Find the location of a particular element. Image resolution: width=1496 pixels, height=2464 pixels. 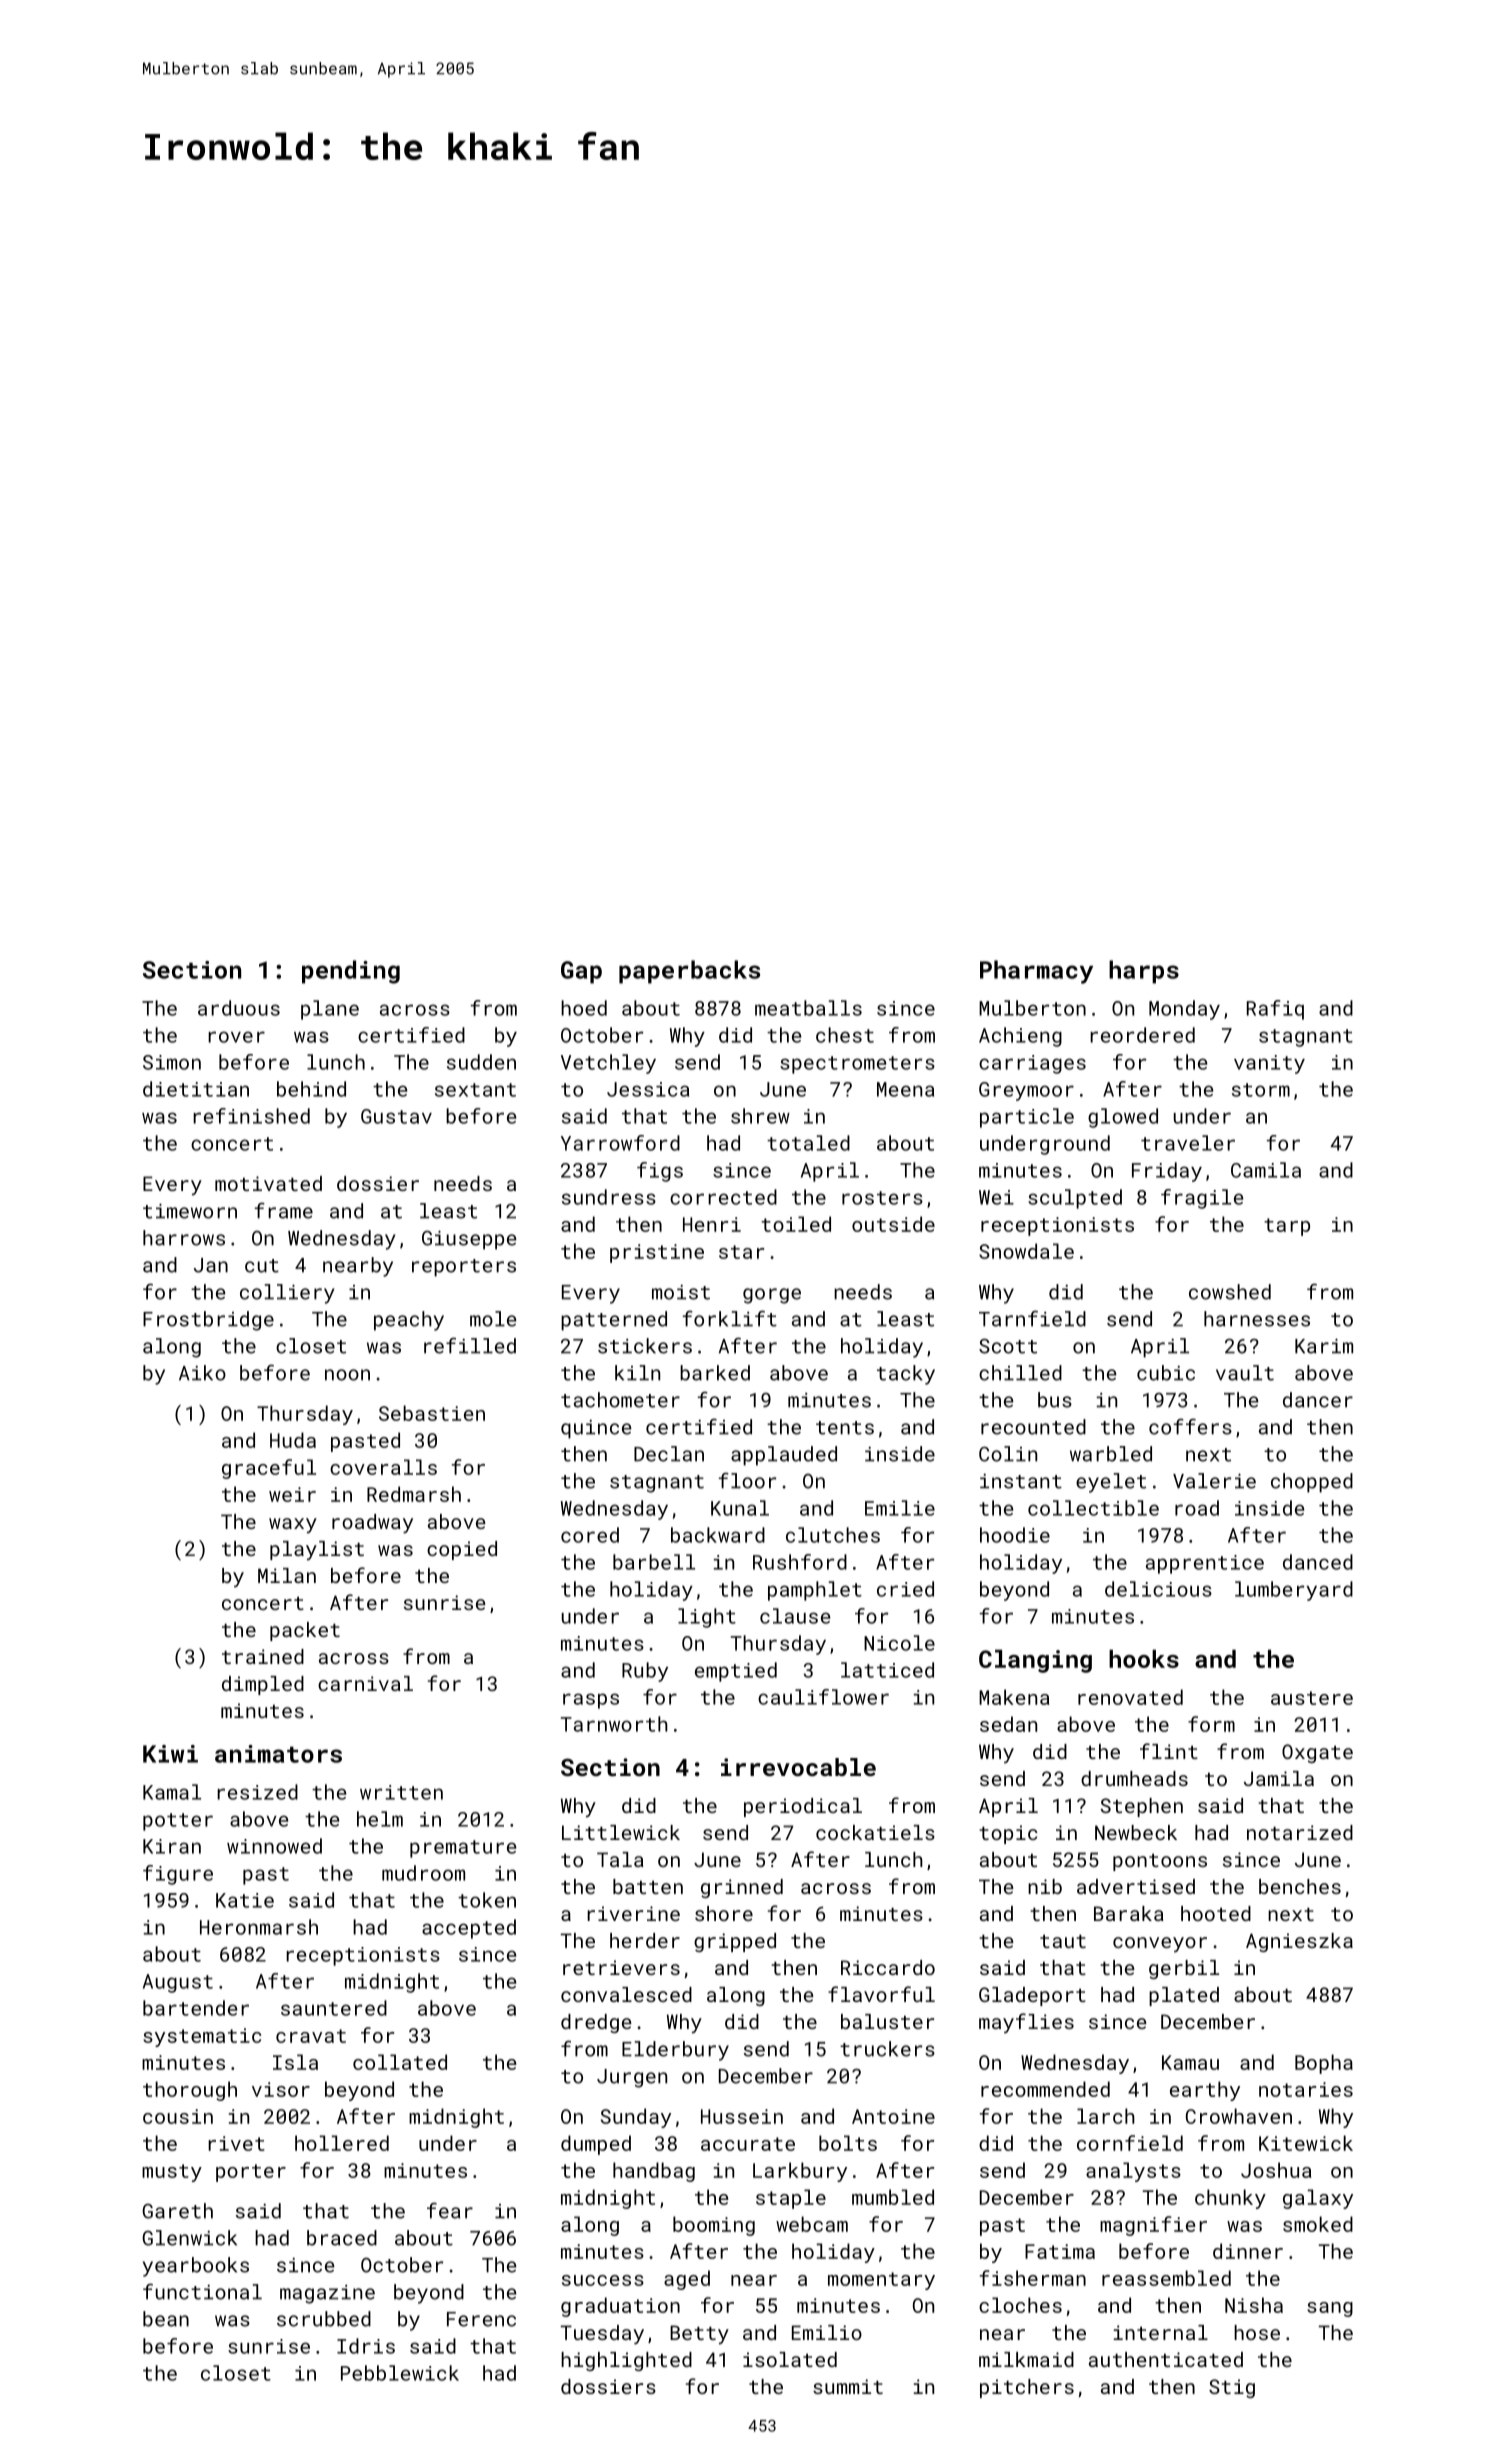

tarp is located at coordinates (1287, 1227).
